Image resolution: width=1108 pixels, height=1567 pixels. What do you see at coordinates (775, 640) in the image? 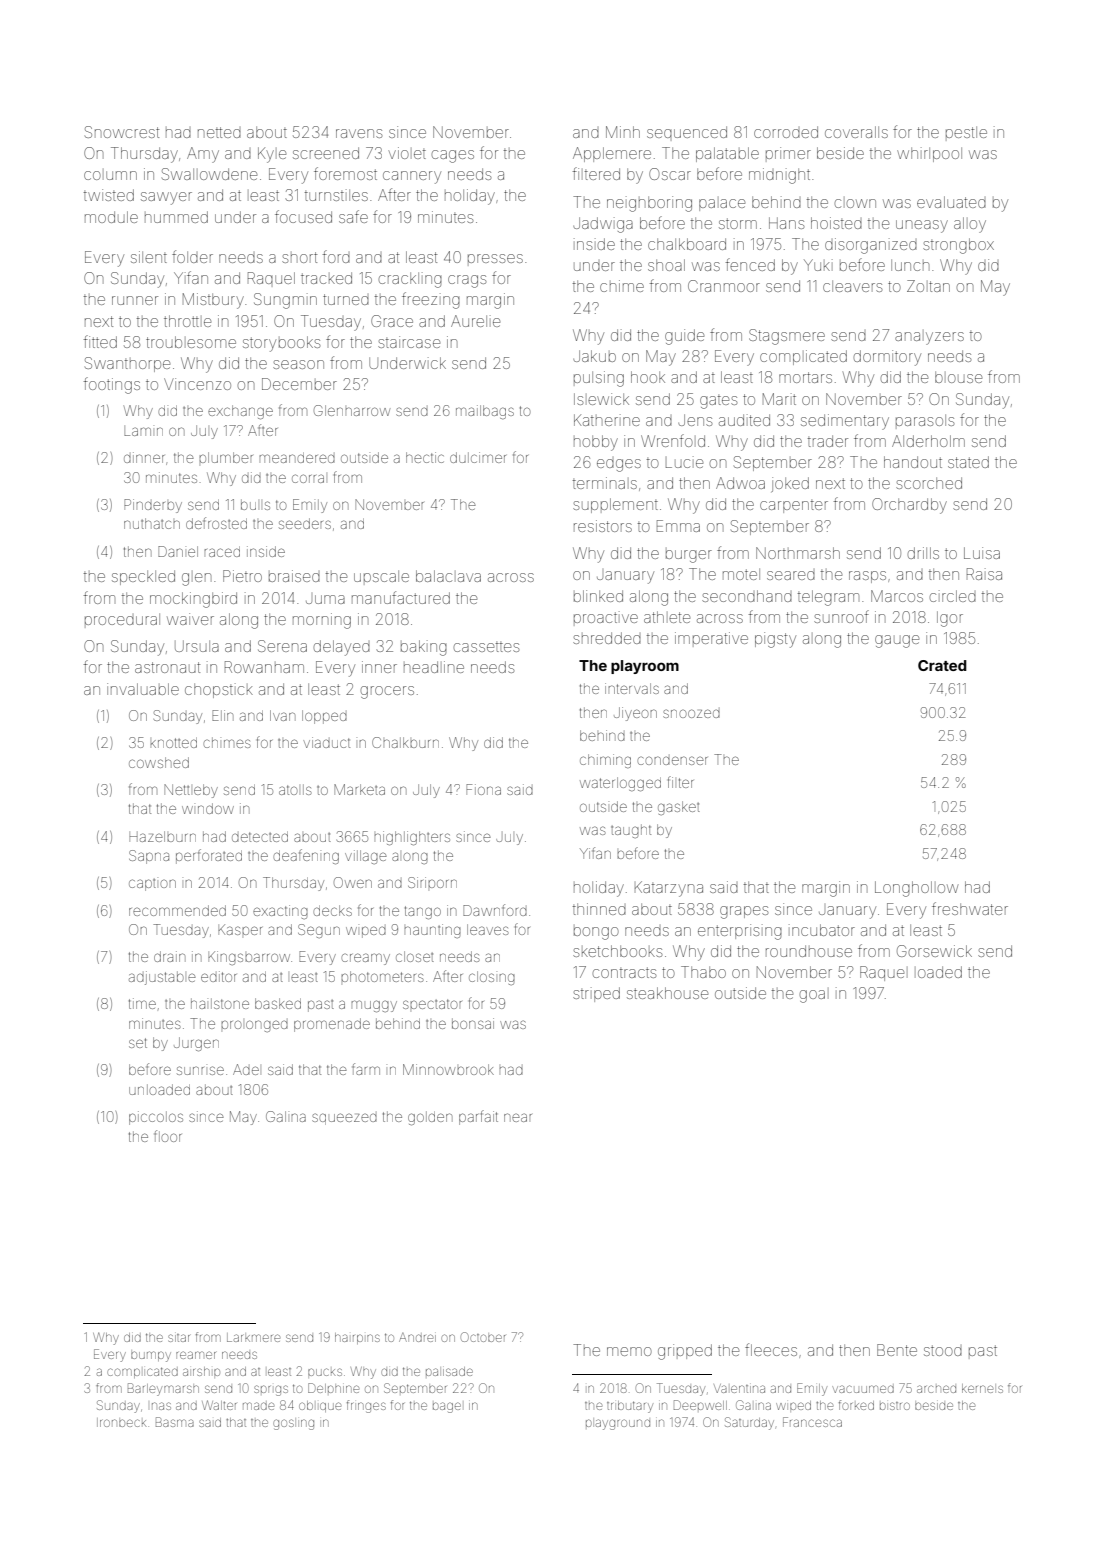
I see `pigsty` at bounding box center [775, 640].
